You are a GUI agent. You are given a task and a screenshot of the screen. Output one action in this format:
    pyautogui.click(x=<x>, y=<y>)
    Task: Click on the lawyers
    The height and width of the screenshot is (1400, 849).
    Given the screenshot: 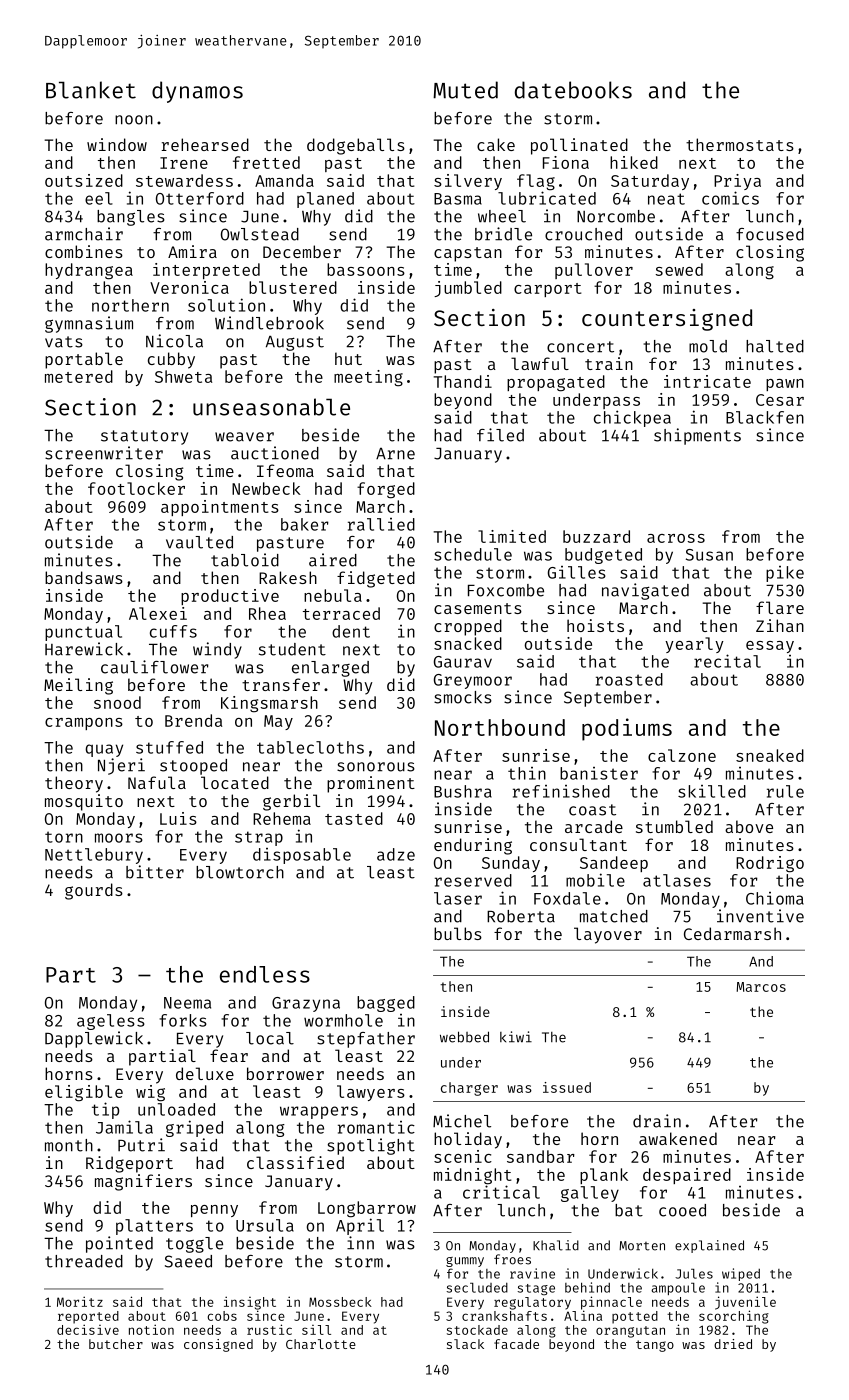 What is the action you would take?
    pyautogui.click(x=371, y=1093)
